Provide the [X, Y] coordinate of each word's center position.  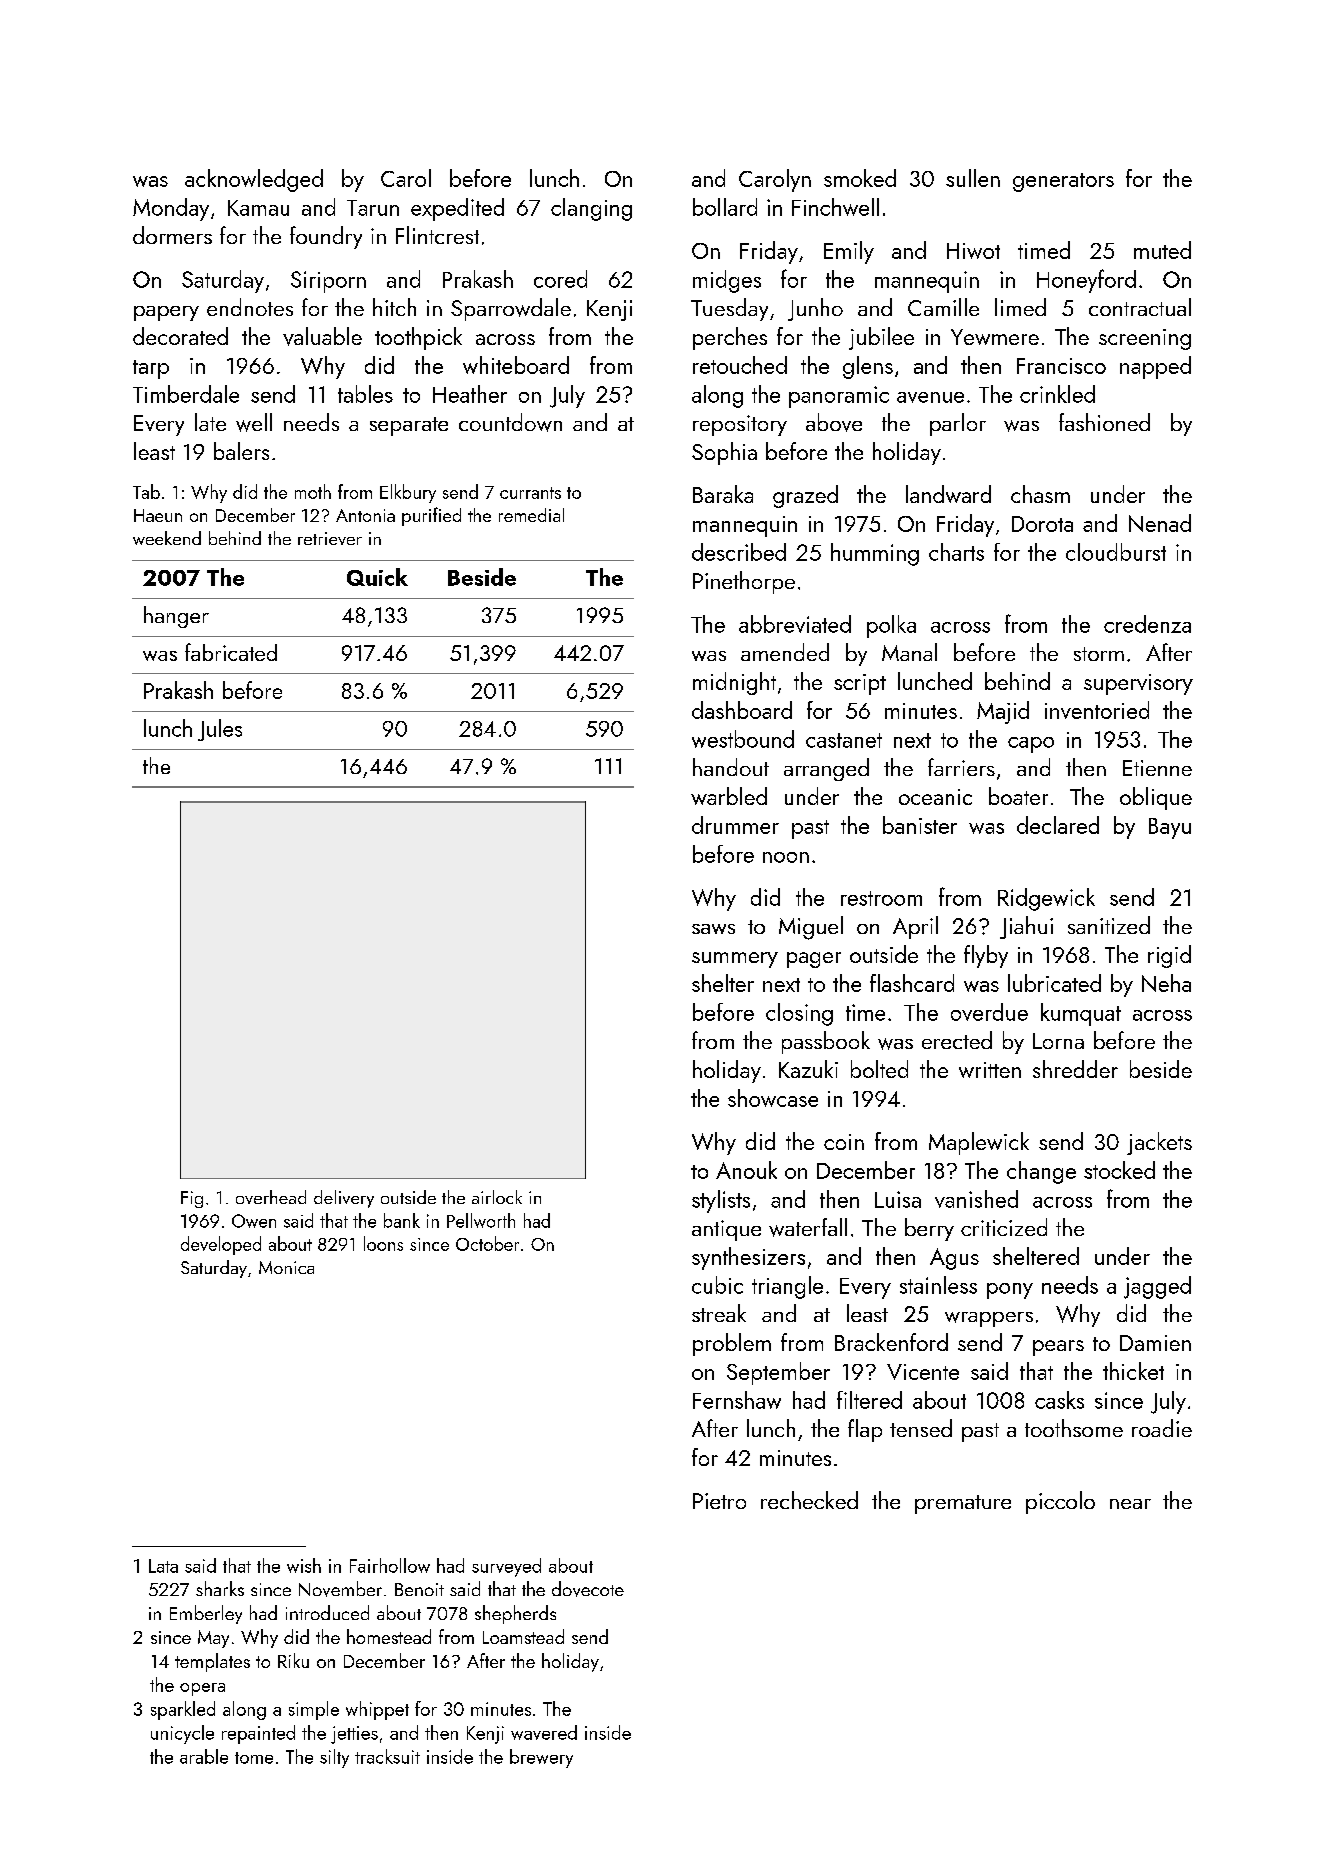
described [739, 552]
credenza [1147, 624]
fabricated [231, 652]
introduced [327, 1612]
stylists [721, 1201]
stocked [1119, 1170]
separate [409, 426]
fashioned [1104, 422]
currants [530, 493]
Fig [192, 1199]
